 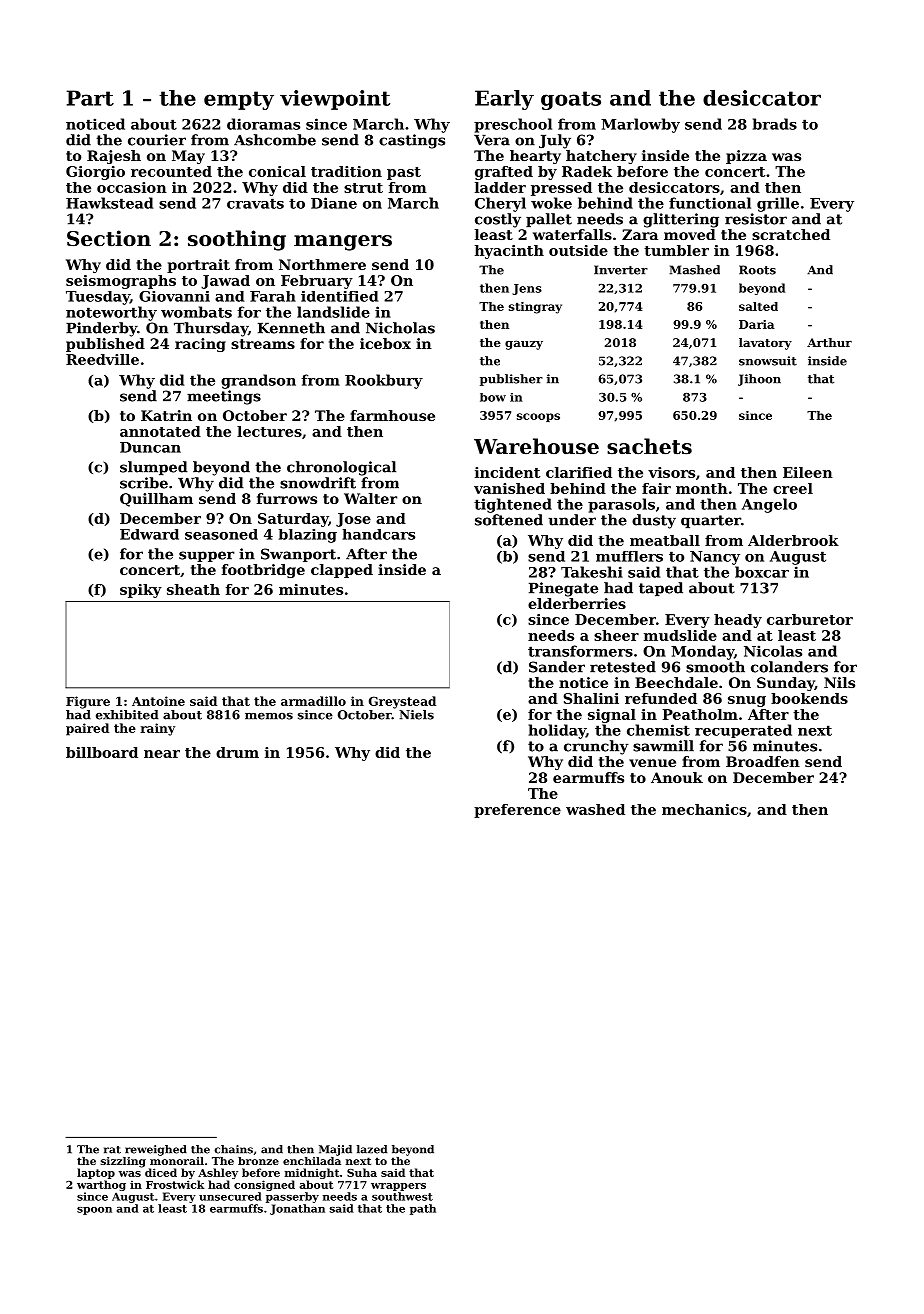 I want to click on brads, so click(x=775, y=124).
